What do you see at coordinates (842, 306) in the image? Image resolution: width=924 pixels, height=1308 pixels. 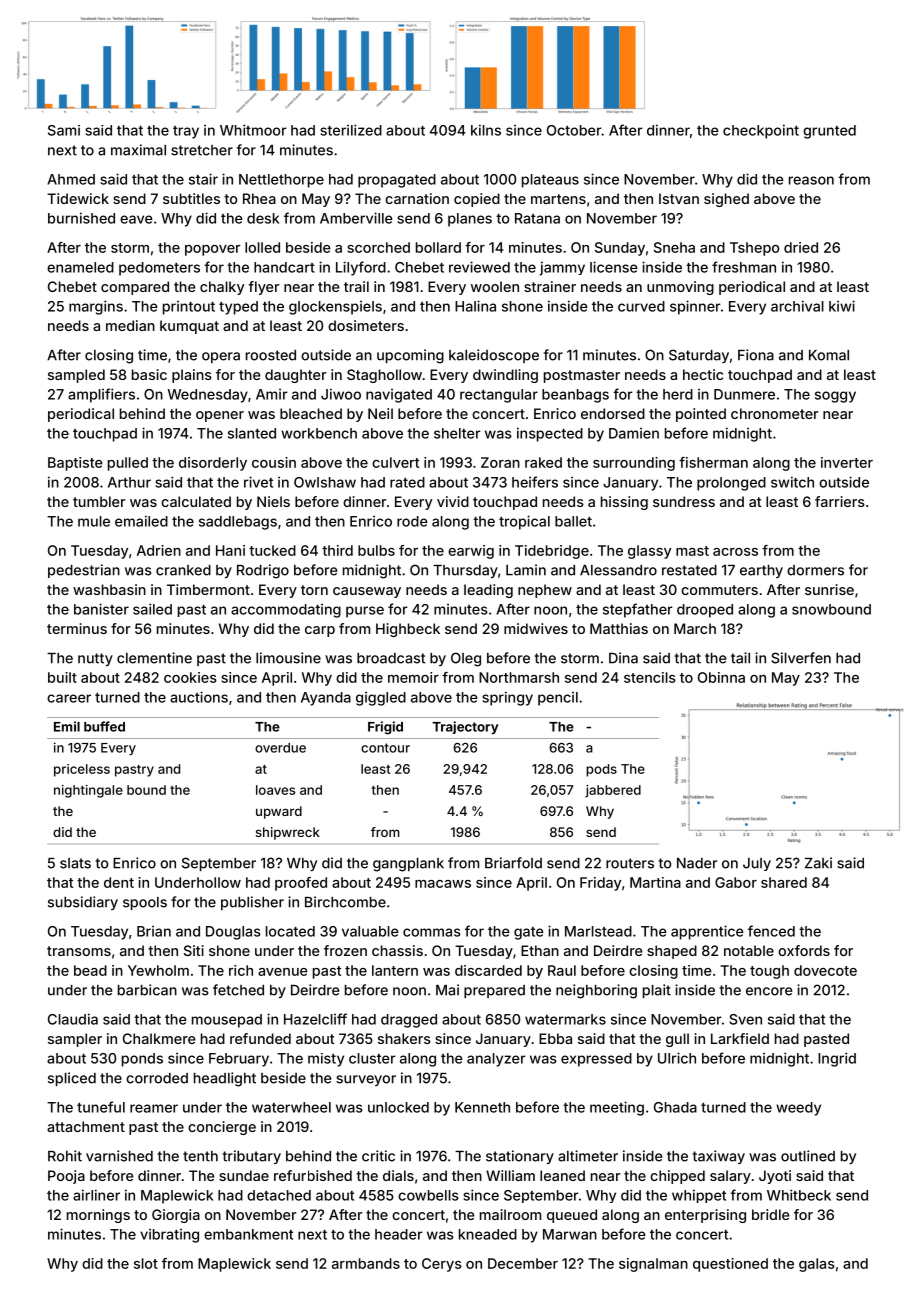 I see `kiwi` at bounding box center [842, 306].
